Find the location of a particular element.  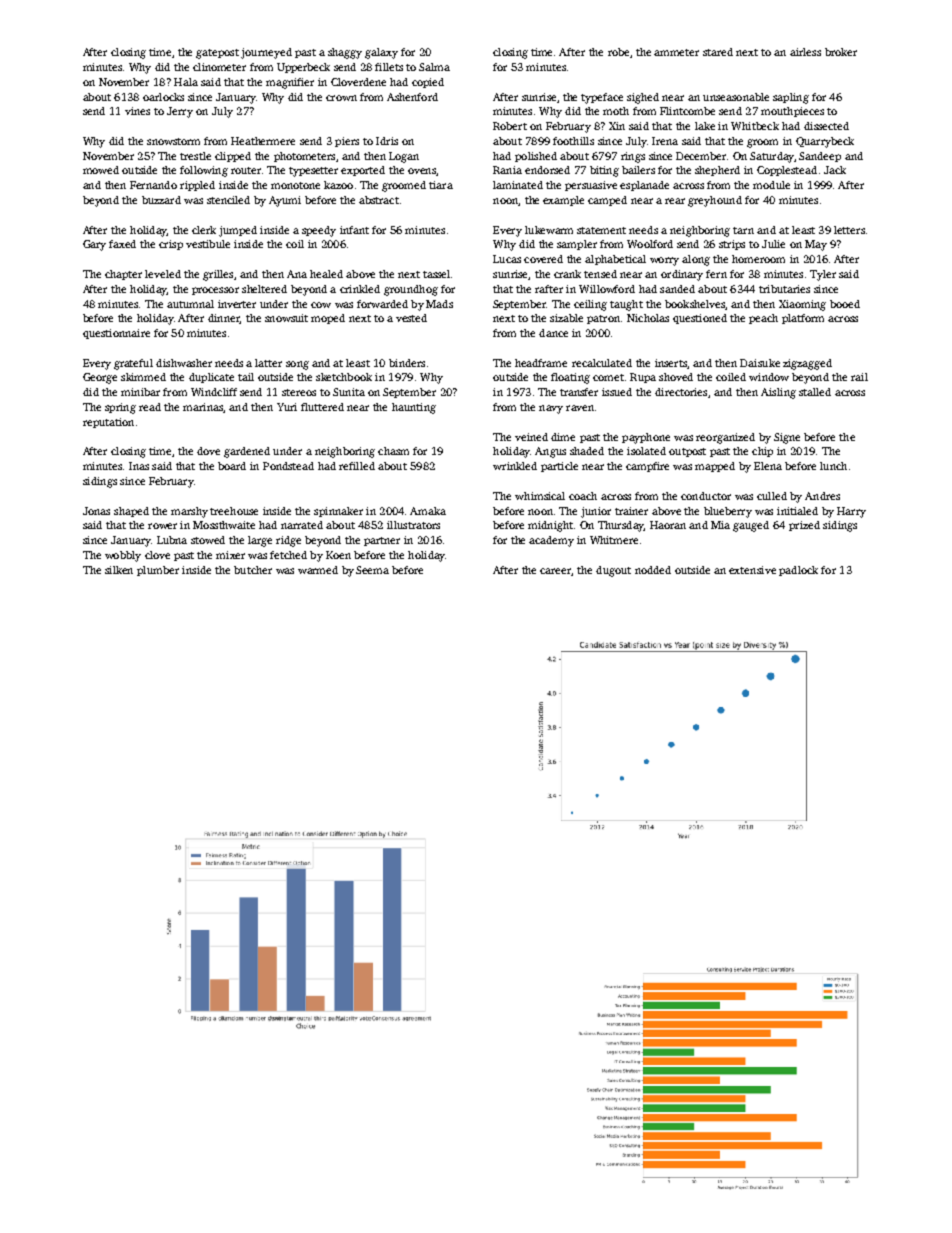

Mossthwaite is located at coordinates (224, 525).
